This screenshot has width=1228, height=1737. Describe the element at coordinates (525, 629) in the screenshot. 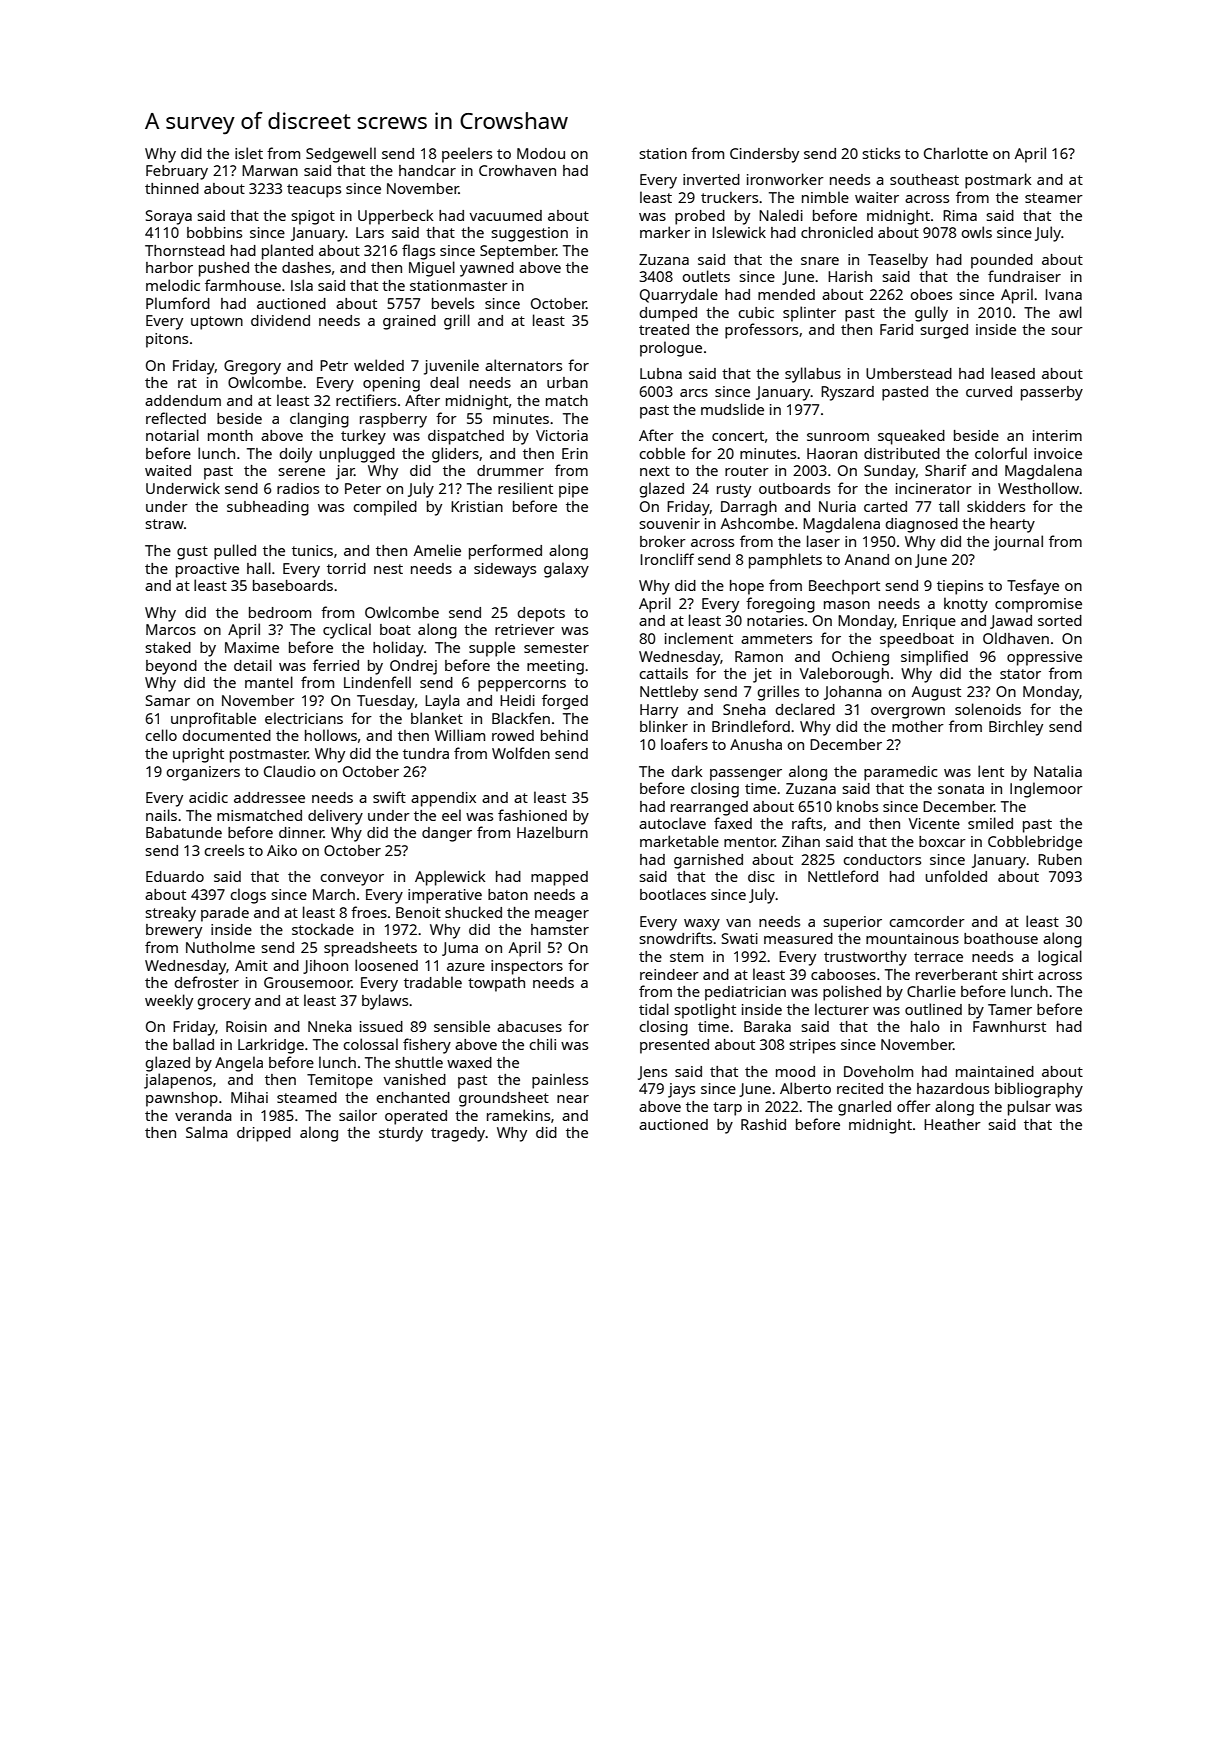

I see `retriever` at that location.
